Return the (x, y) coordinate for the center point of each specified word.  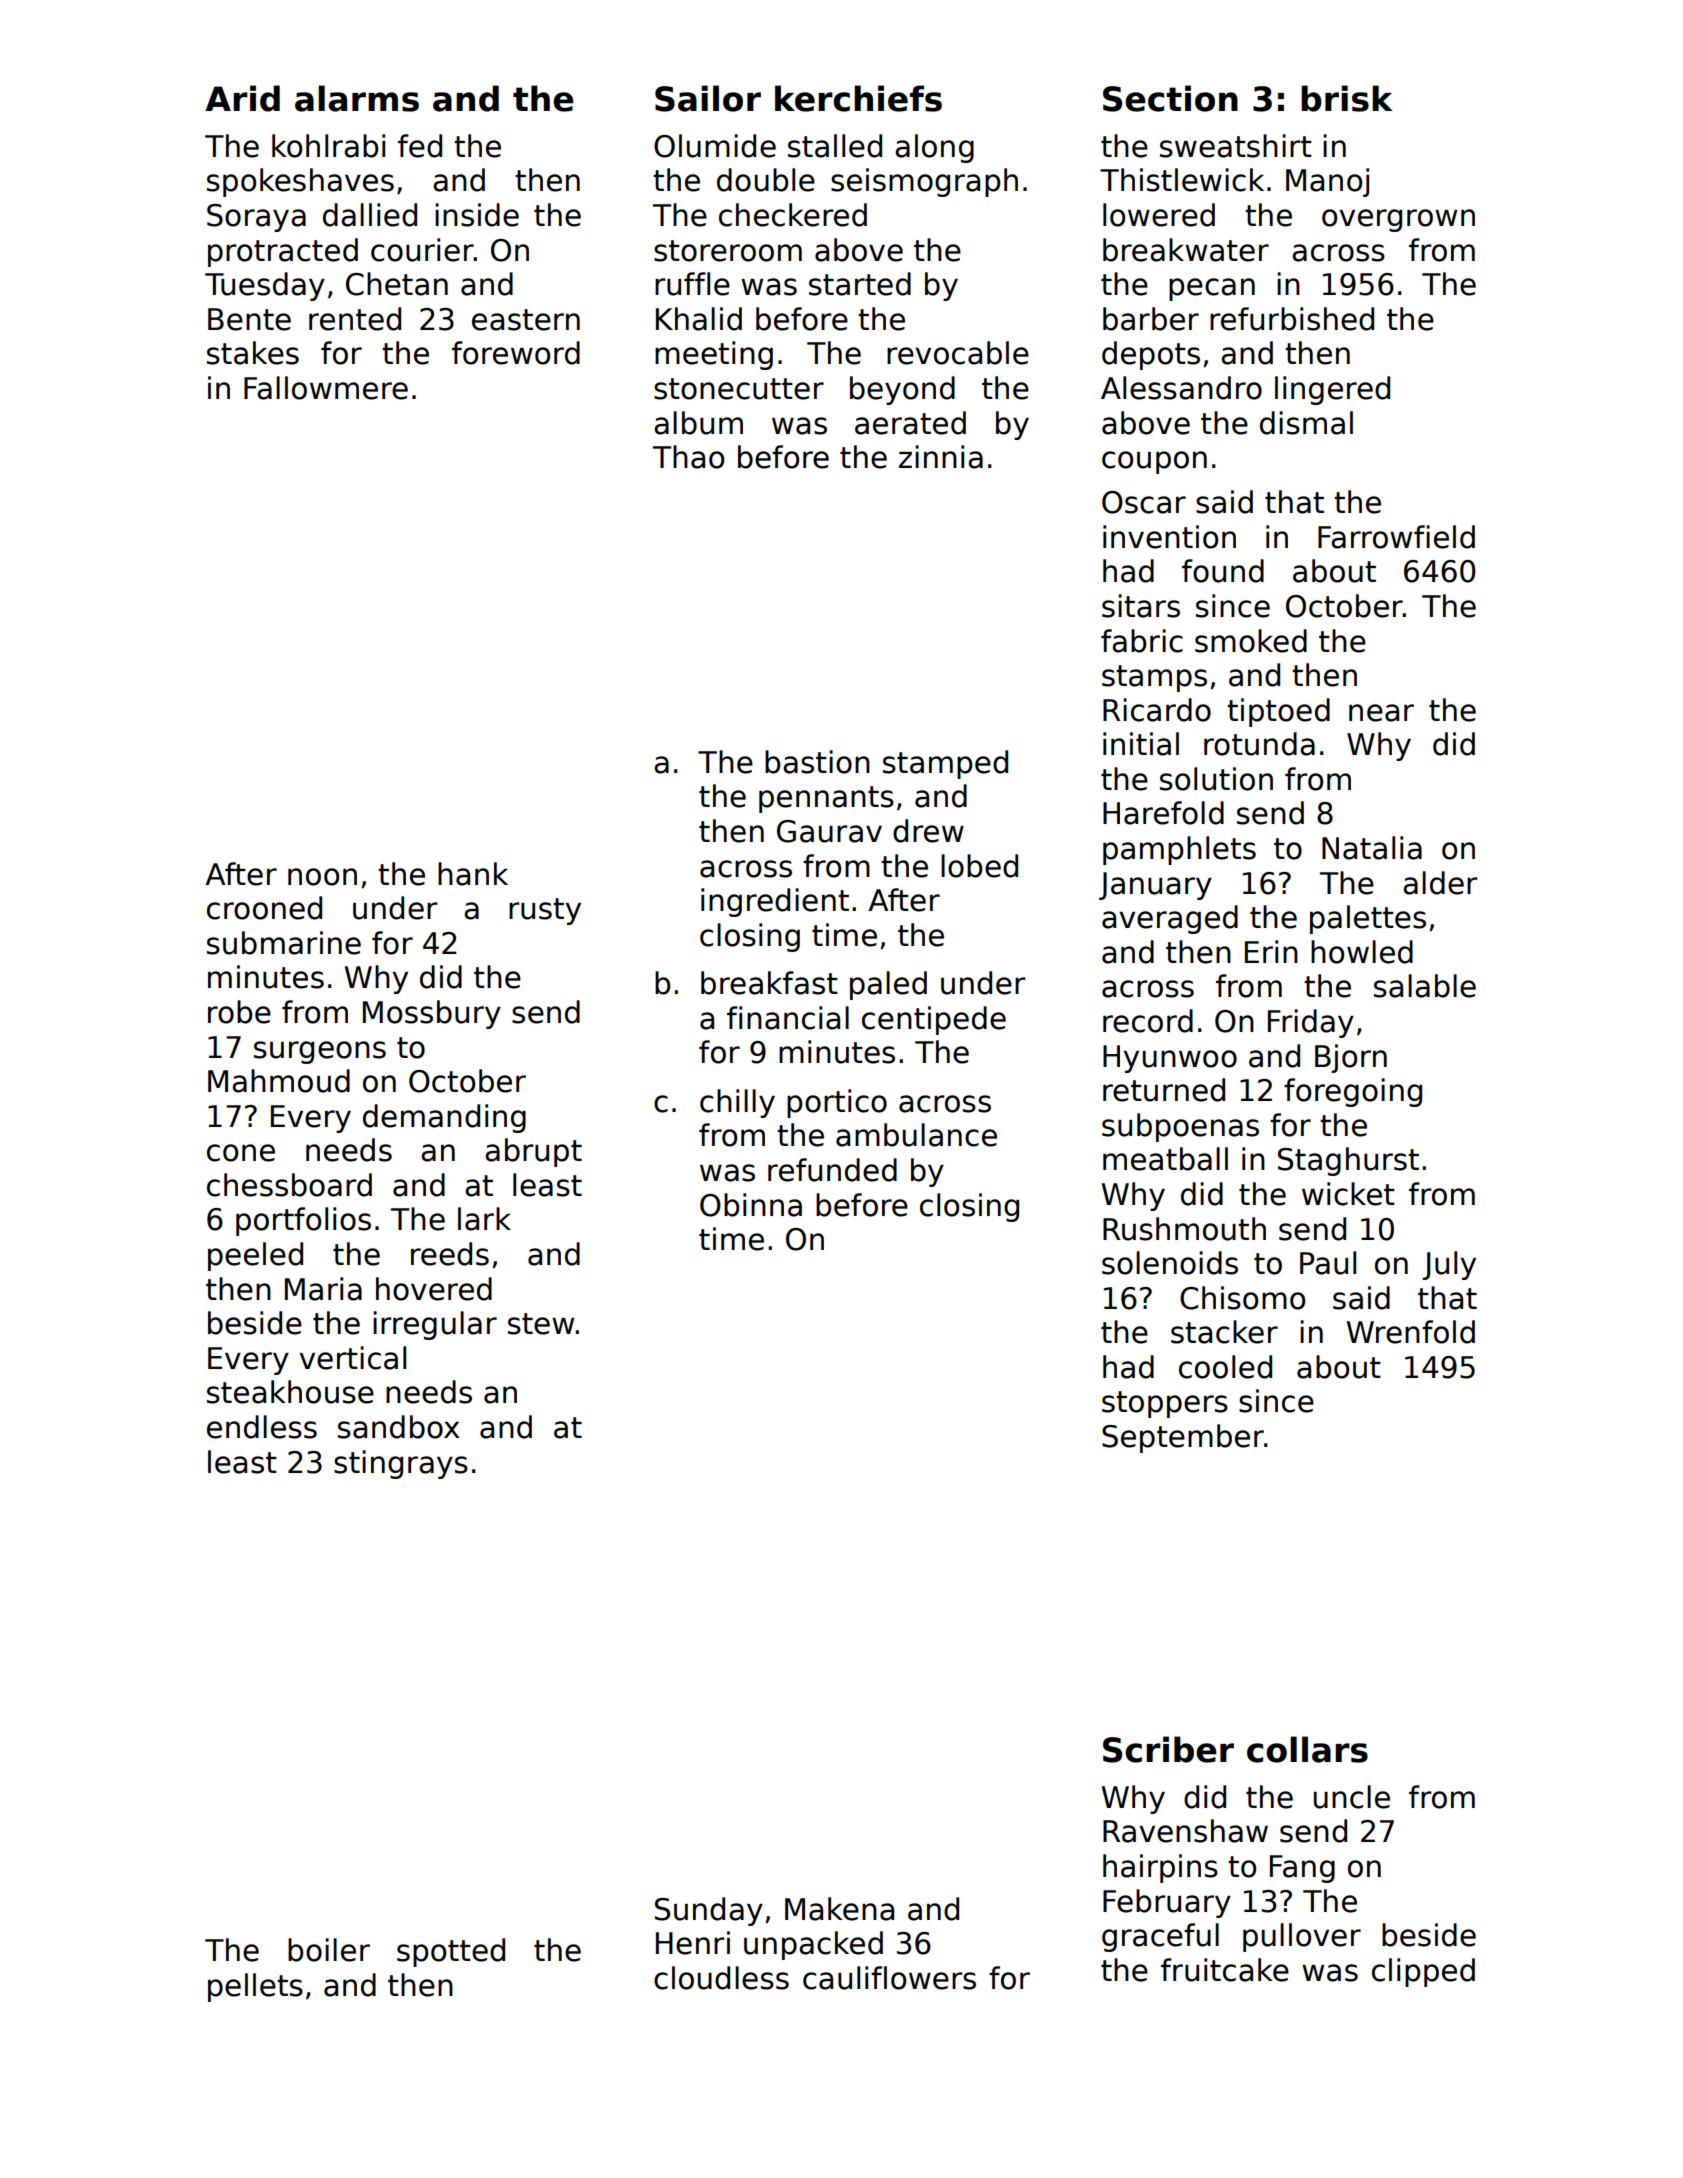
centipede (934, 1020)
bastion (817, 762)
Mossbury (432, 1014)
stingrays (401, 1464)
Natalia (1372, 848)
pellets (255, 1987)
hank (473, 874)
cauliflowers (889, 1978)
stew (541, 1324)
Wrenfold (1411, 1332)
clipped (1423, 1972)
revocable (958, 353)
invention (1169, 537)
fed (420, 146)
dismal (1306, 423)
